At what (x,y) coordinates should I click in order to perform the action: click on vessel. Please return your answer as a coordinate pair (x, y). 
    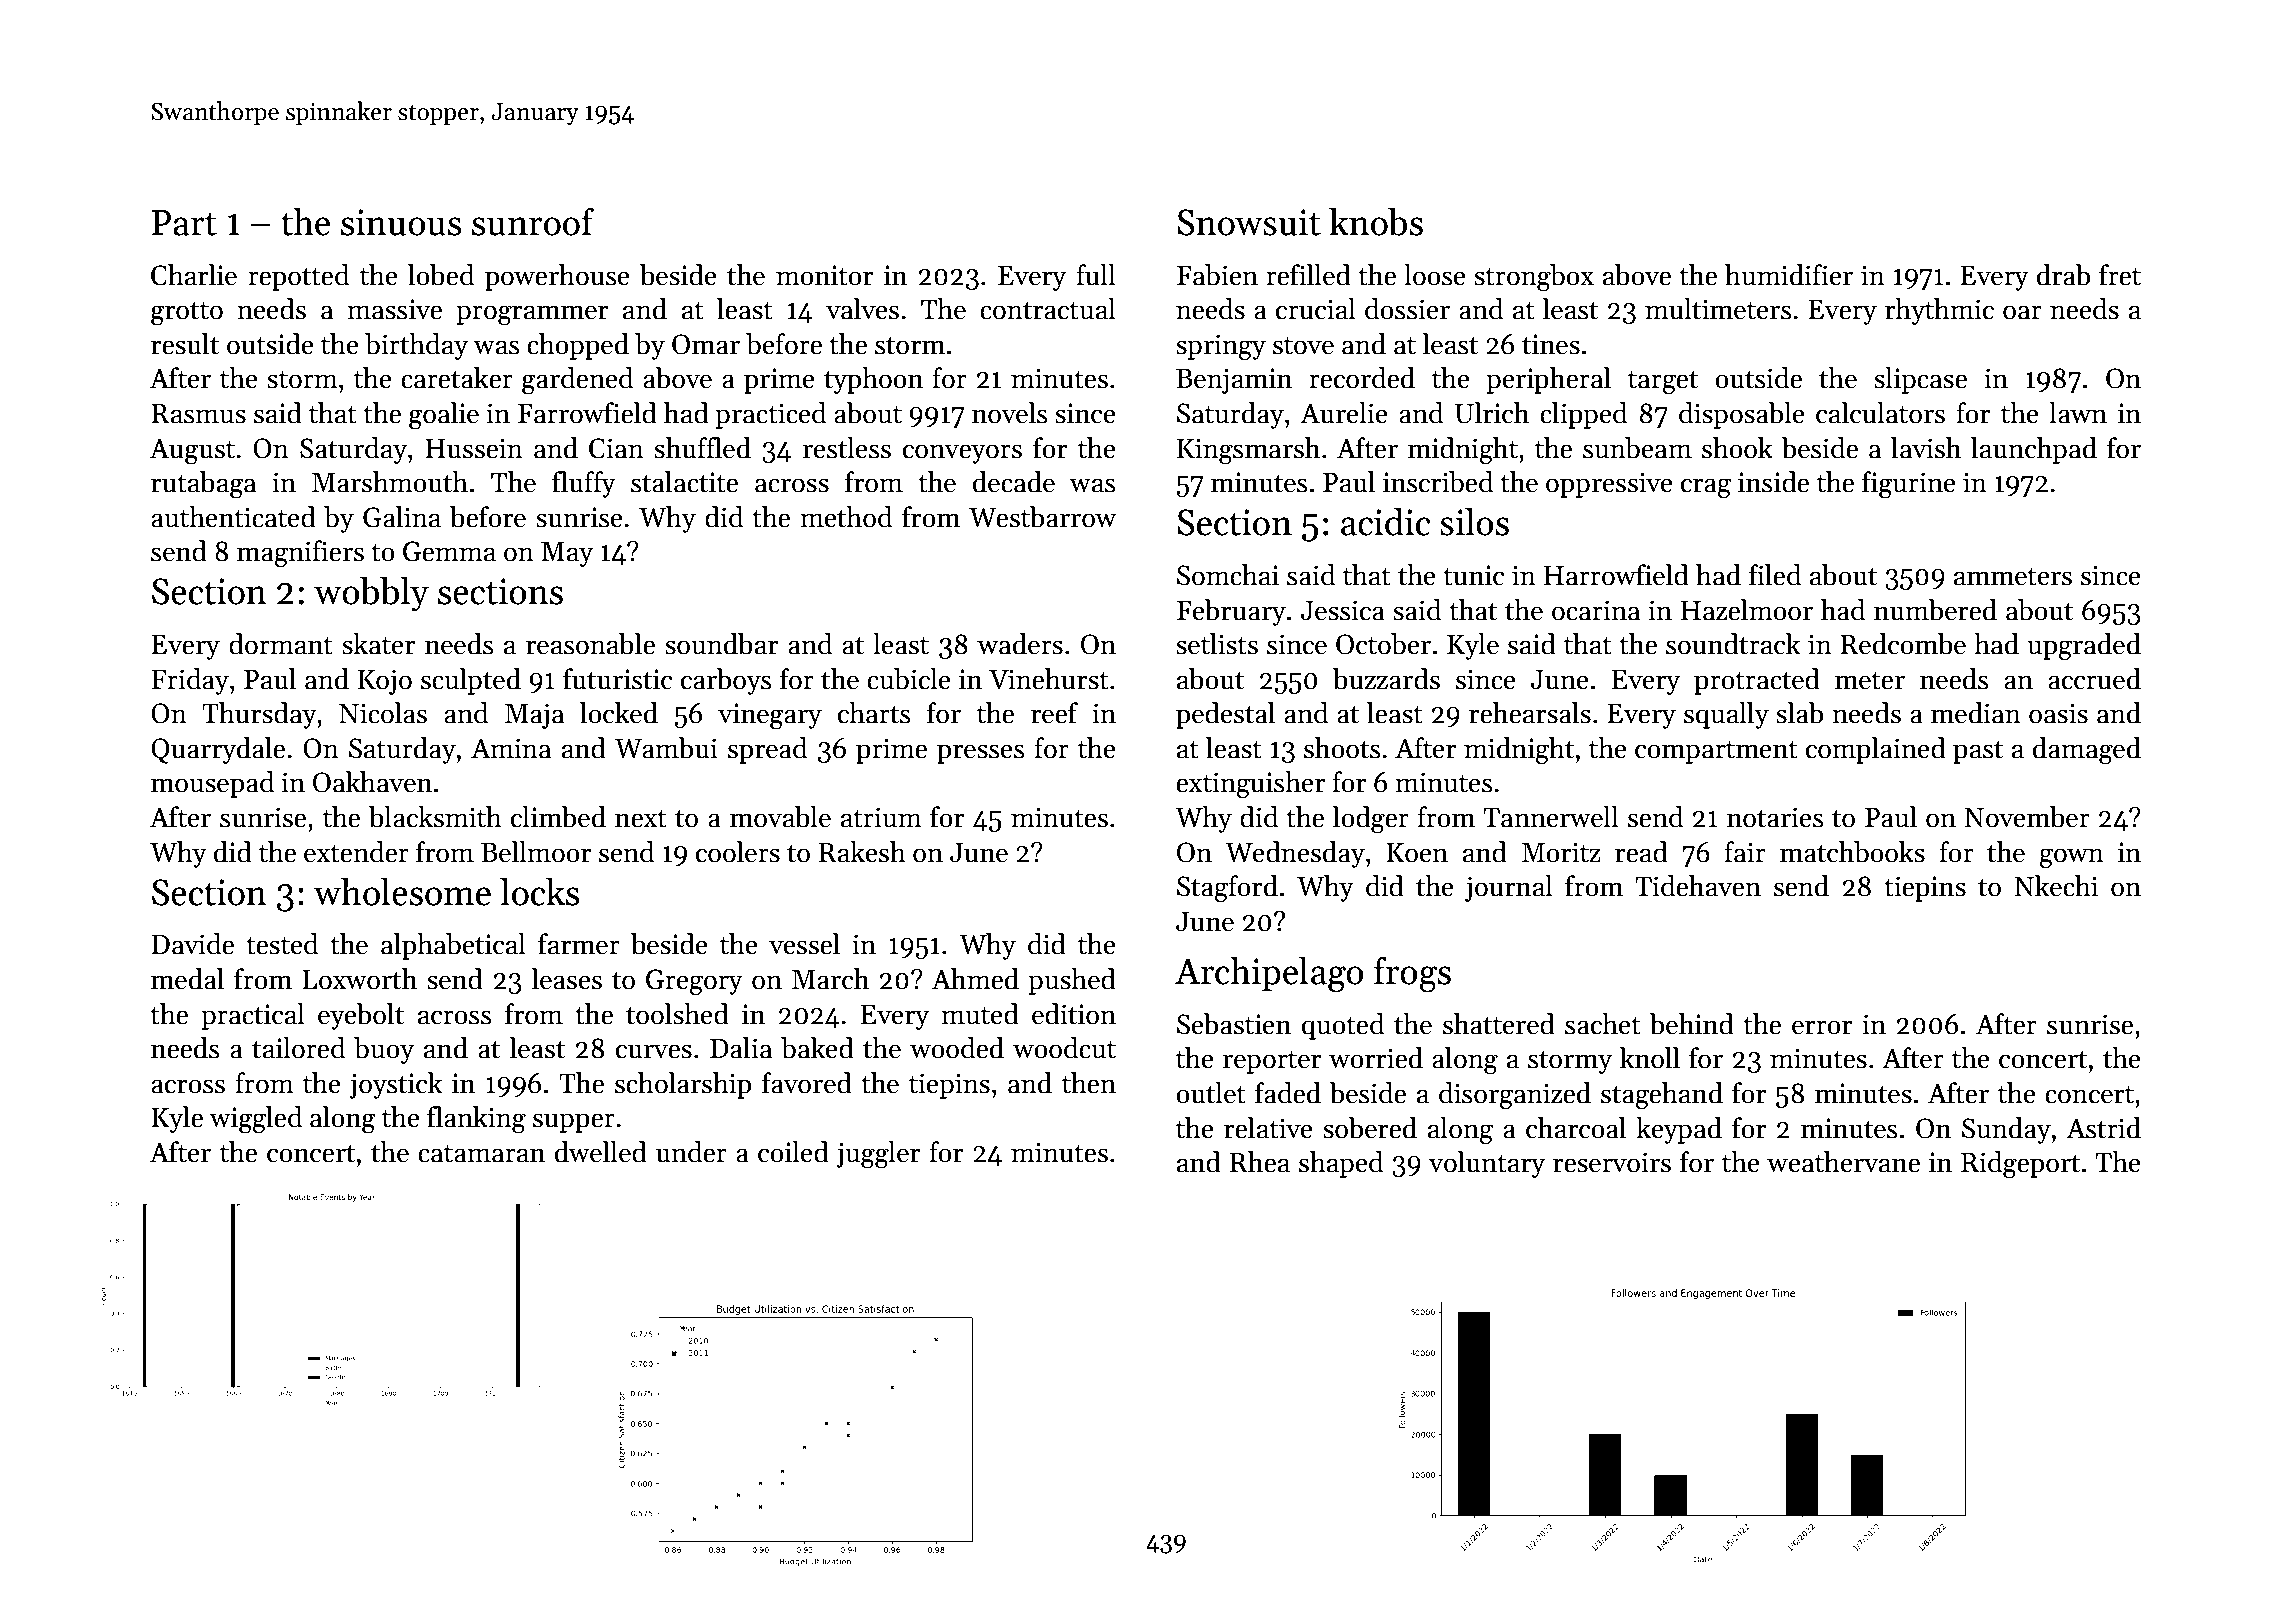
    Looking at the image, I should click on (804, 944).
